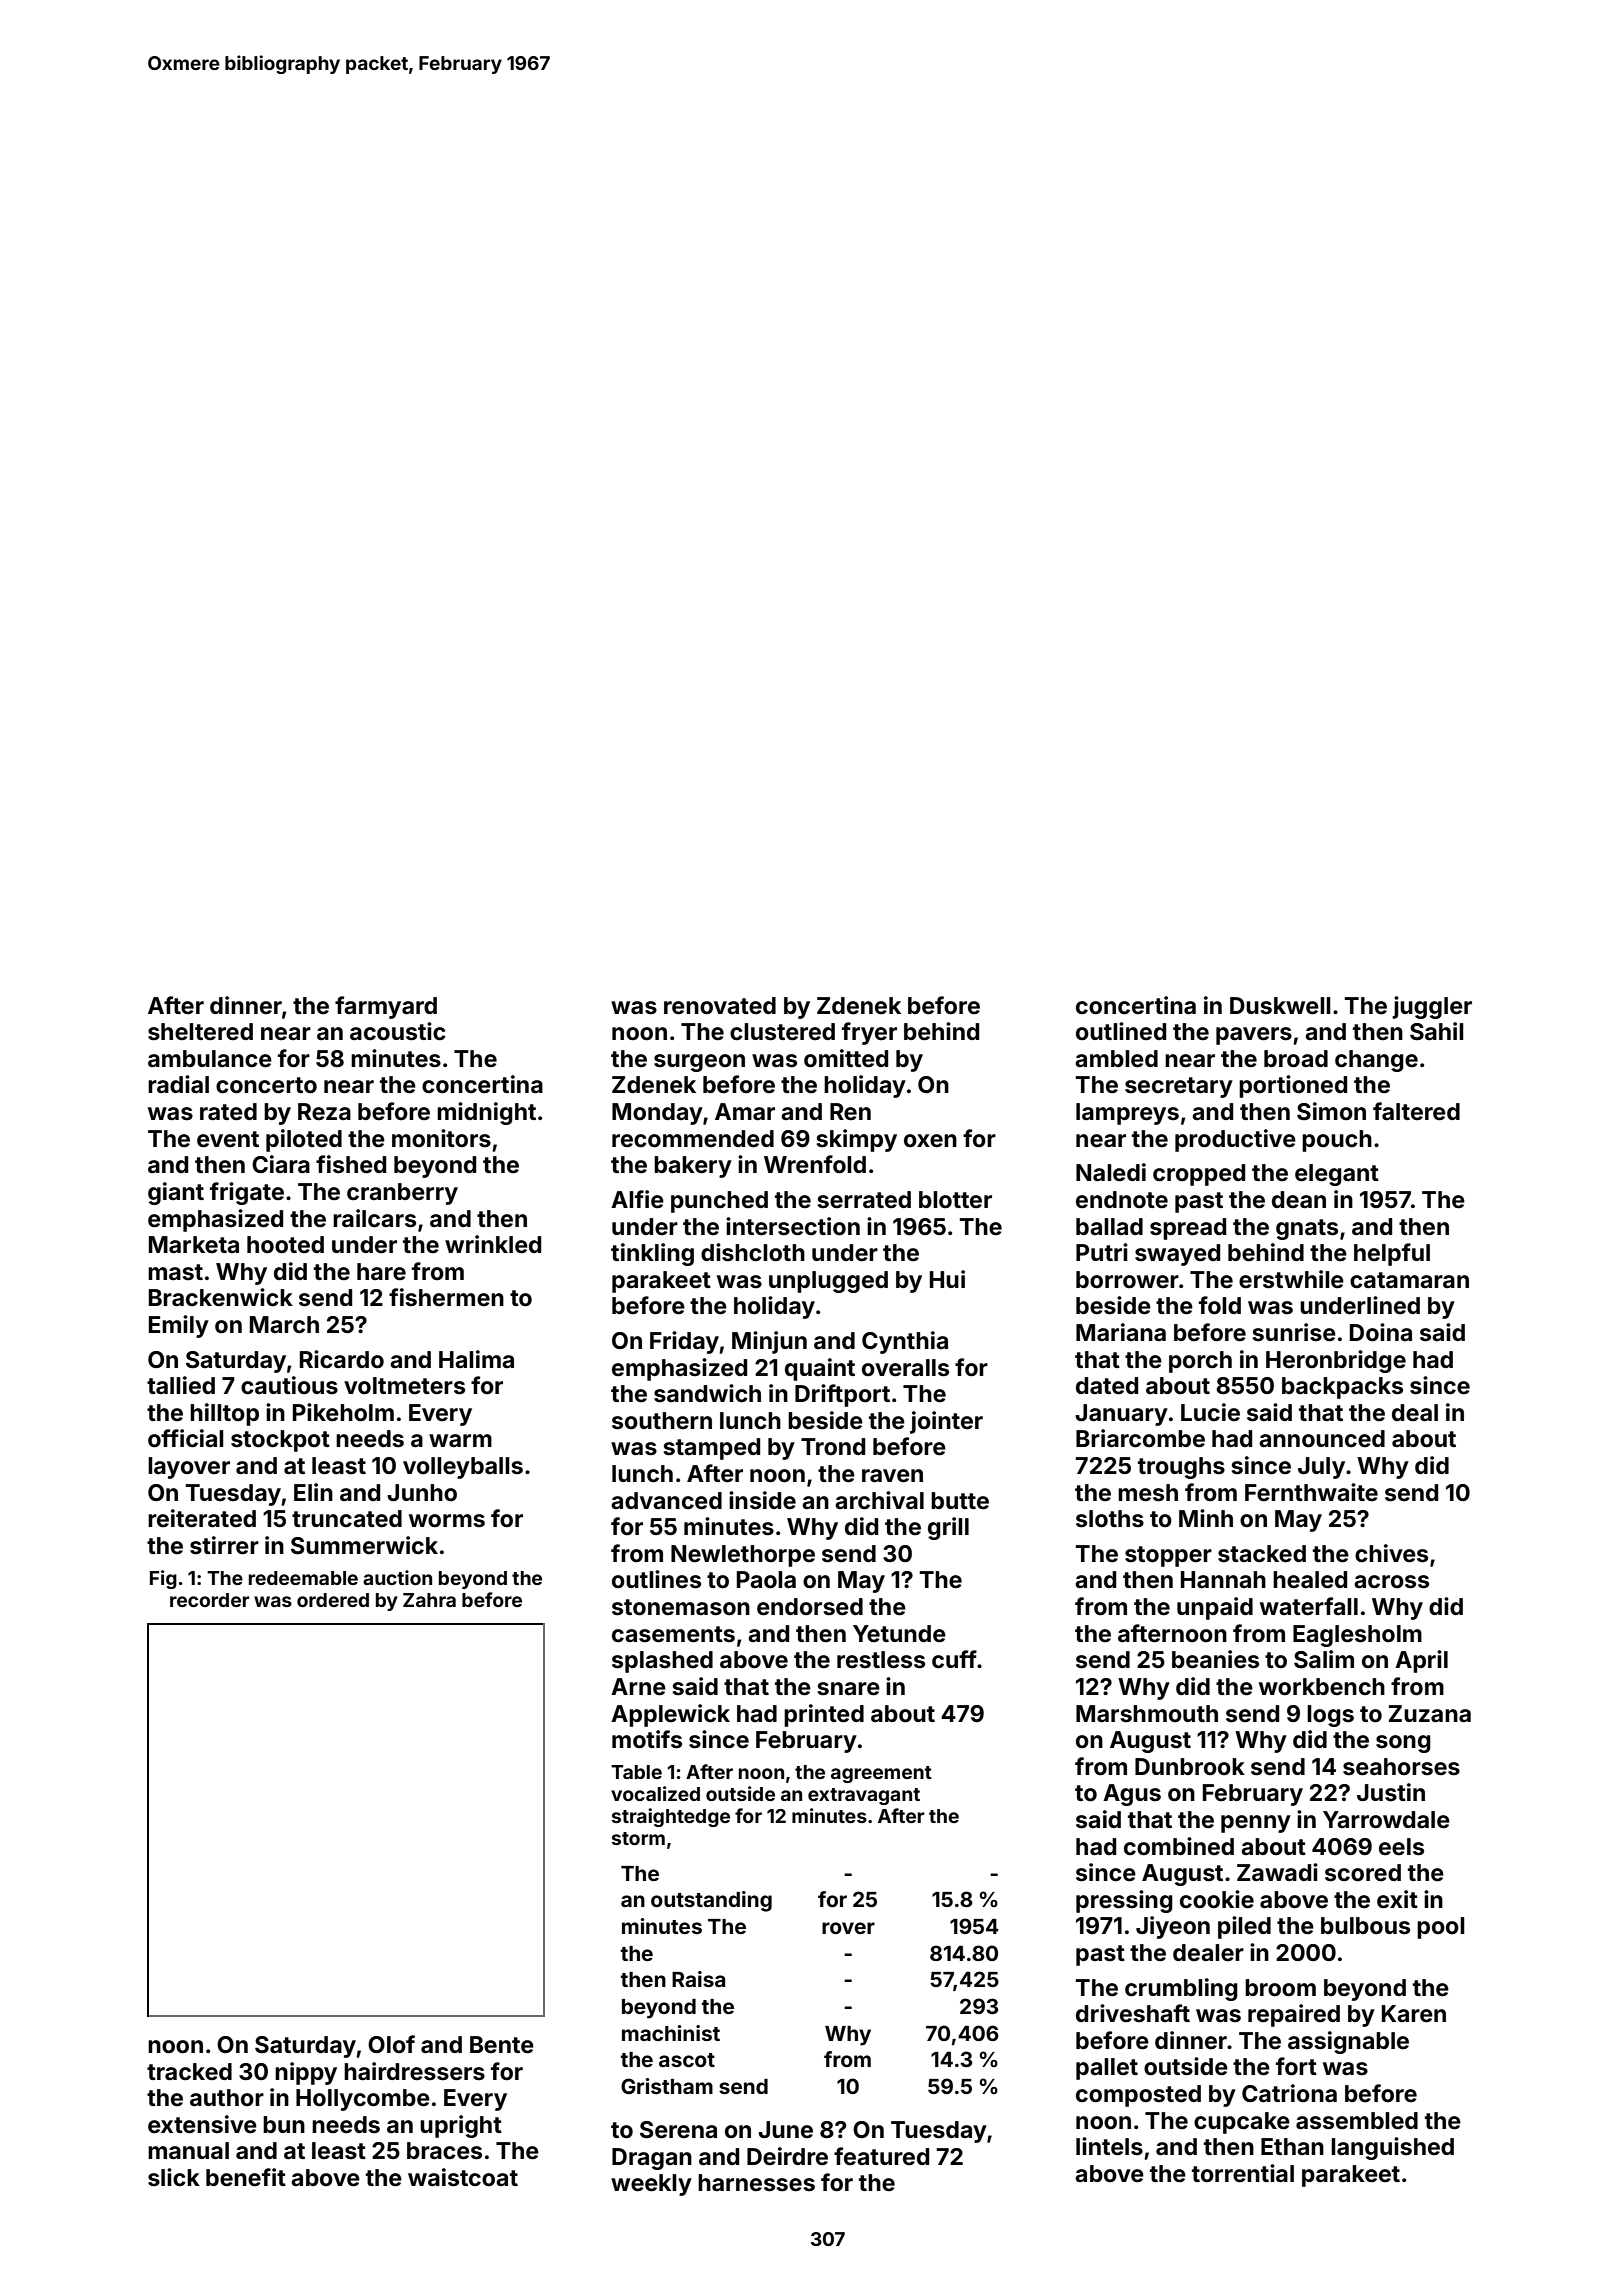  What do you see at coordinates (892, 1476) in the page?
I see `raven` at bounding box center [892, 1476].
